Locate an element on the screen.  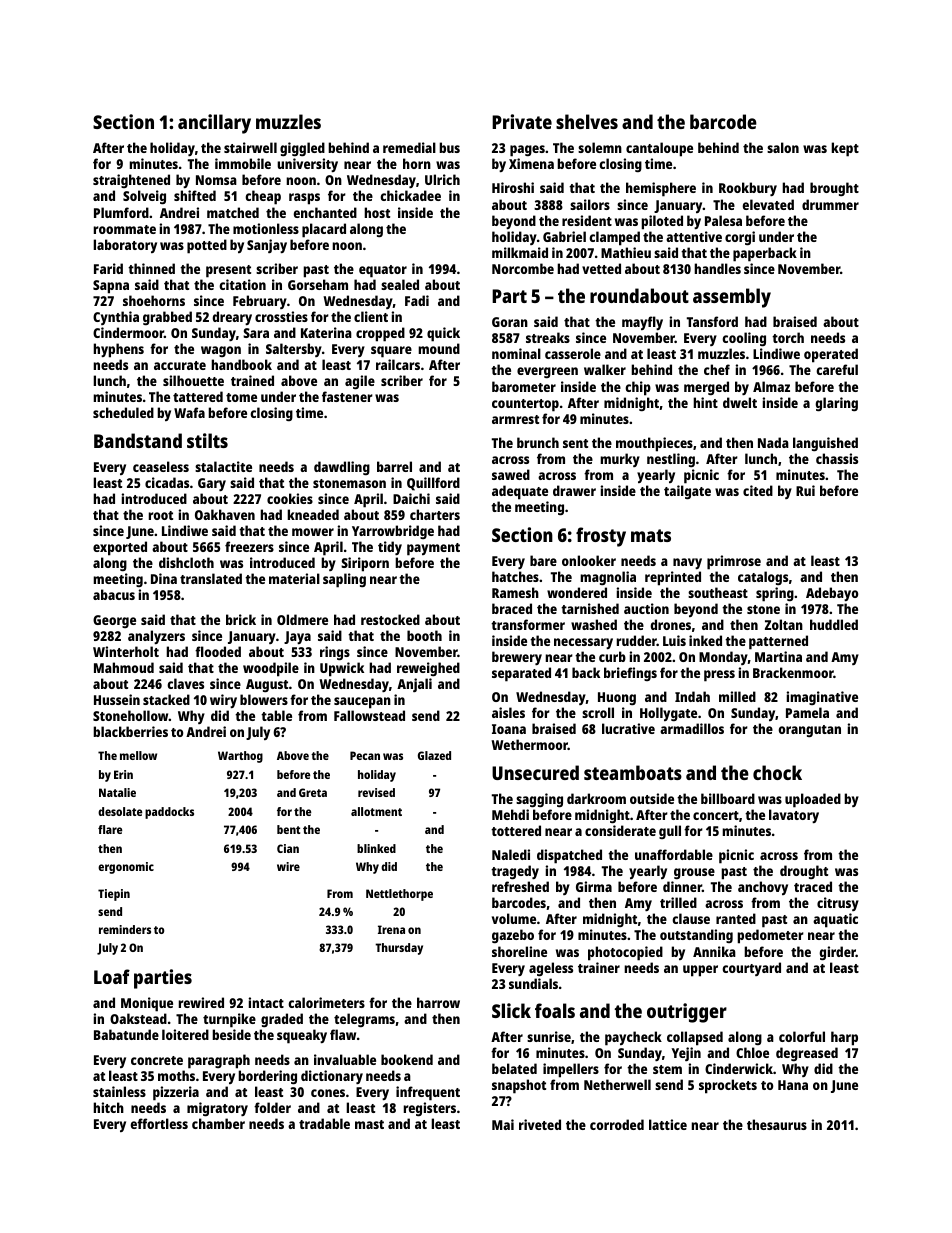
billboard is located at coordinates (728, 798).
